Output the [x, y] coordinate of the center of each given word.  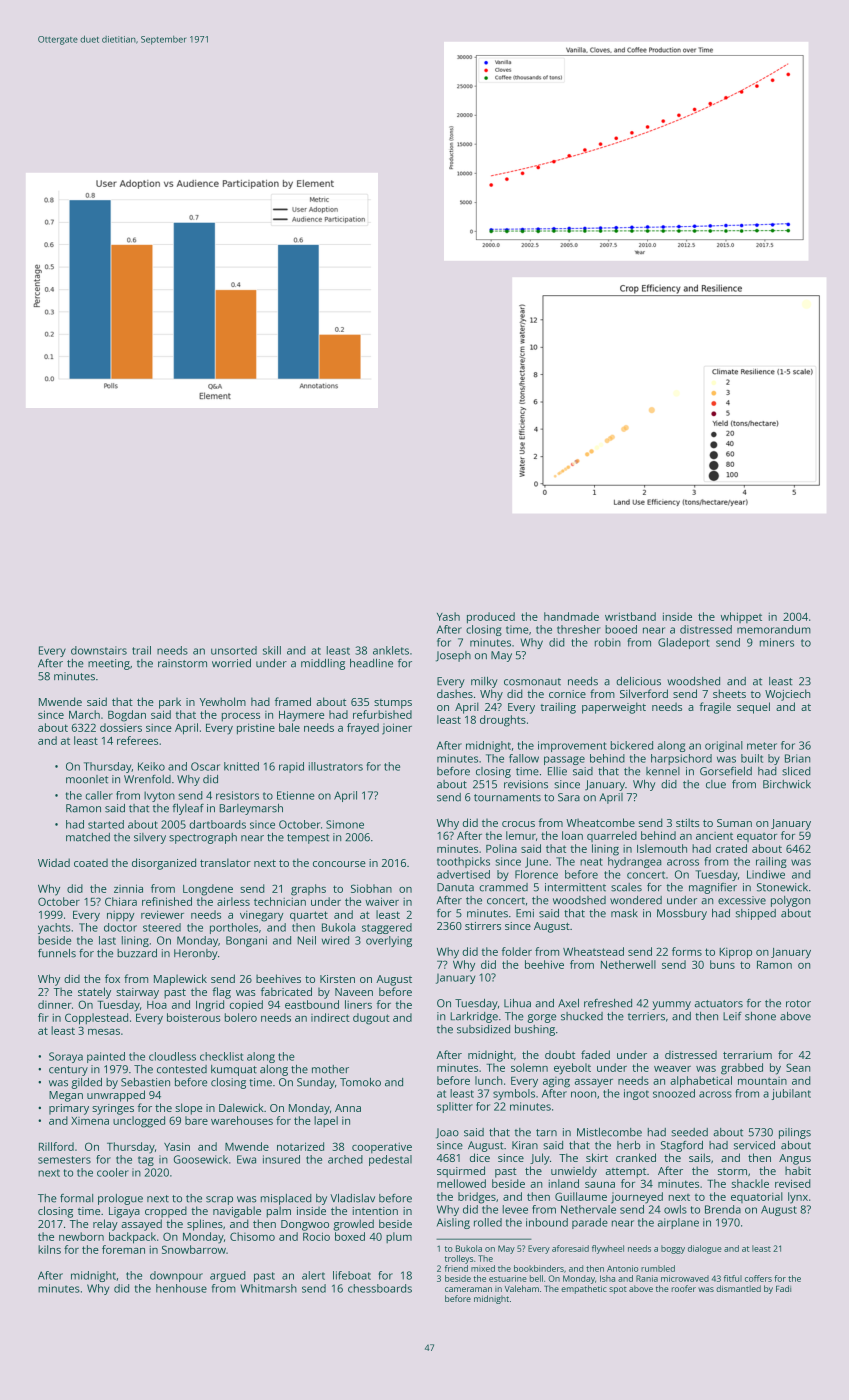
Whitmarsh [268, 1288]
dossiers [121, 727]
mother [330, 1069]
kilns [49, 1249]
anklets [391, 650]
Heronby [196, 954]
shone [760, 1016]
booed [621, 629]
